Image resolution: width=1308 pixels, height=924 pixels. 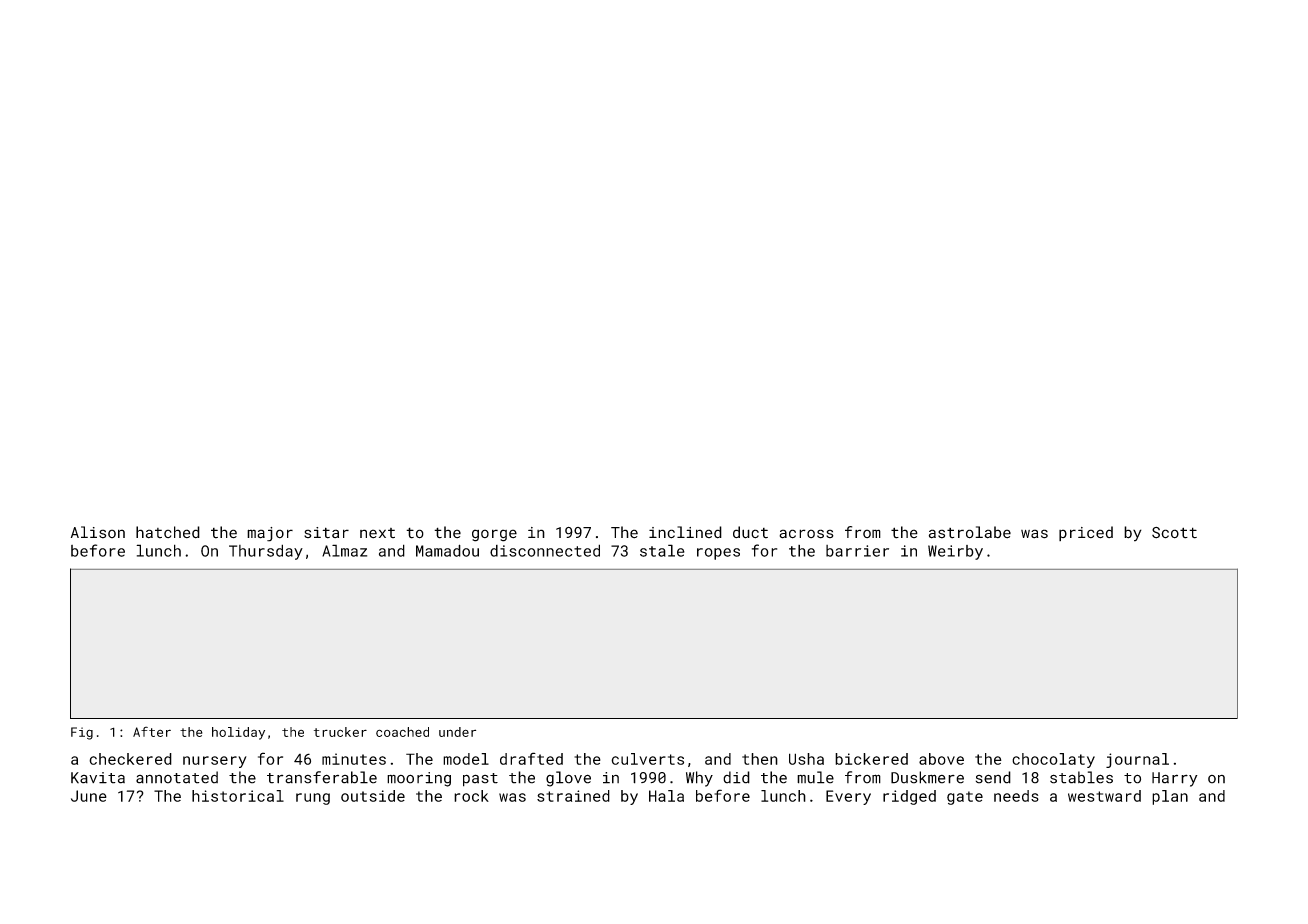 I want to click on needs, so click(x=1016, y=796).
